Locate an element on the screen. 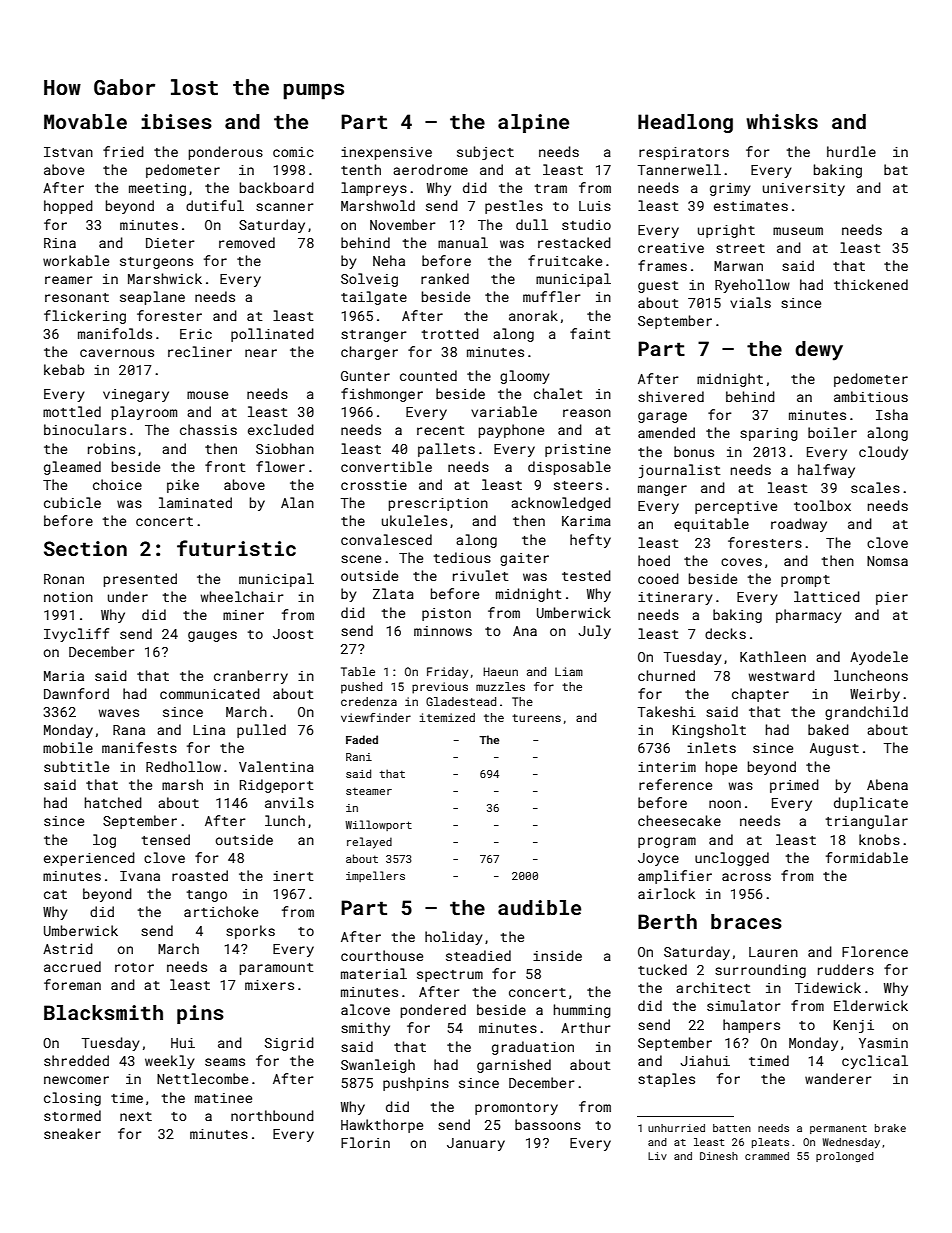 The width and height of the screenshot is (952, 1233). courthouse is located at coordinates (382, 955).
